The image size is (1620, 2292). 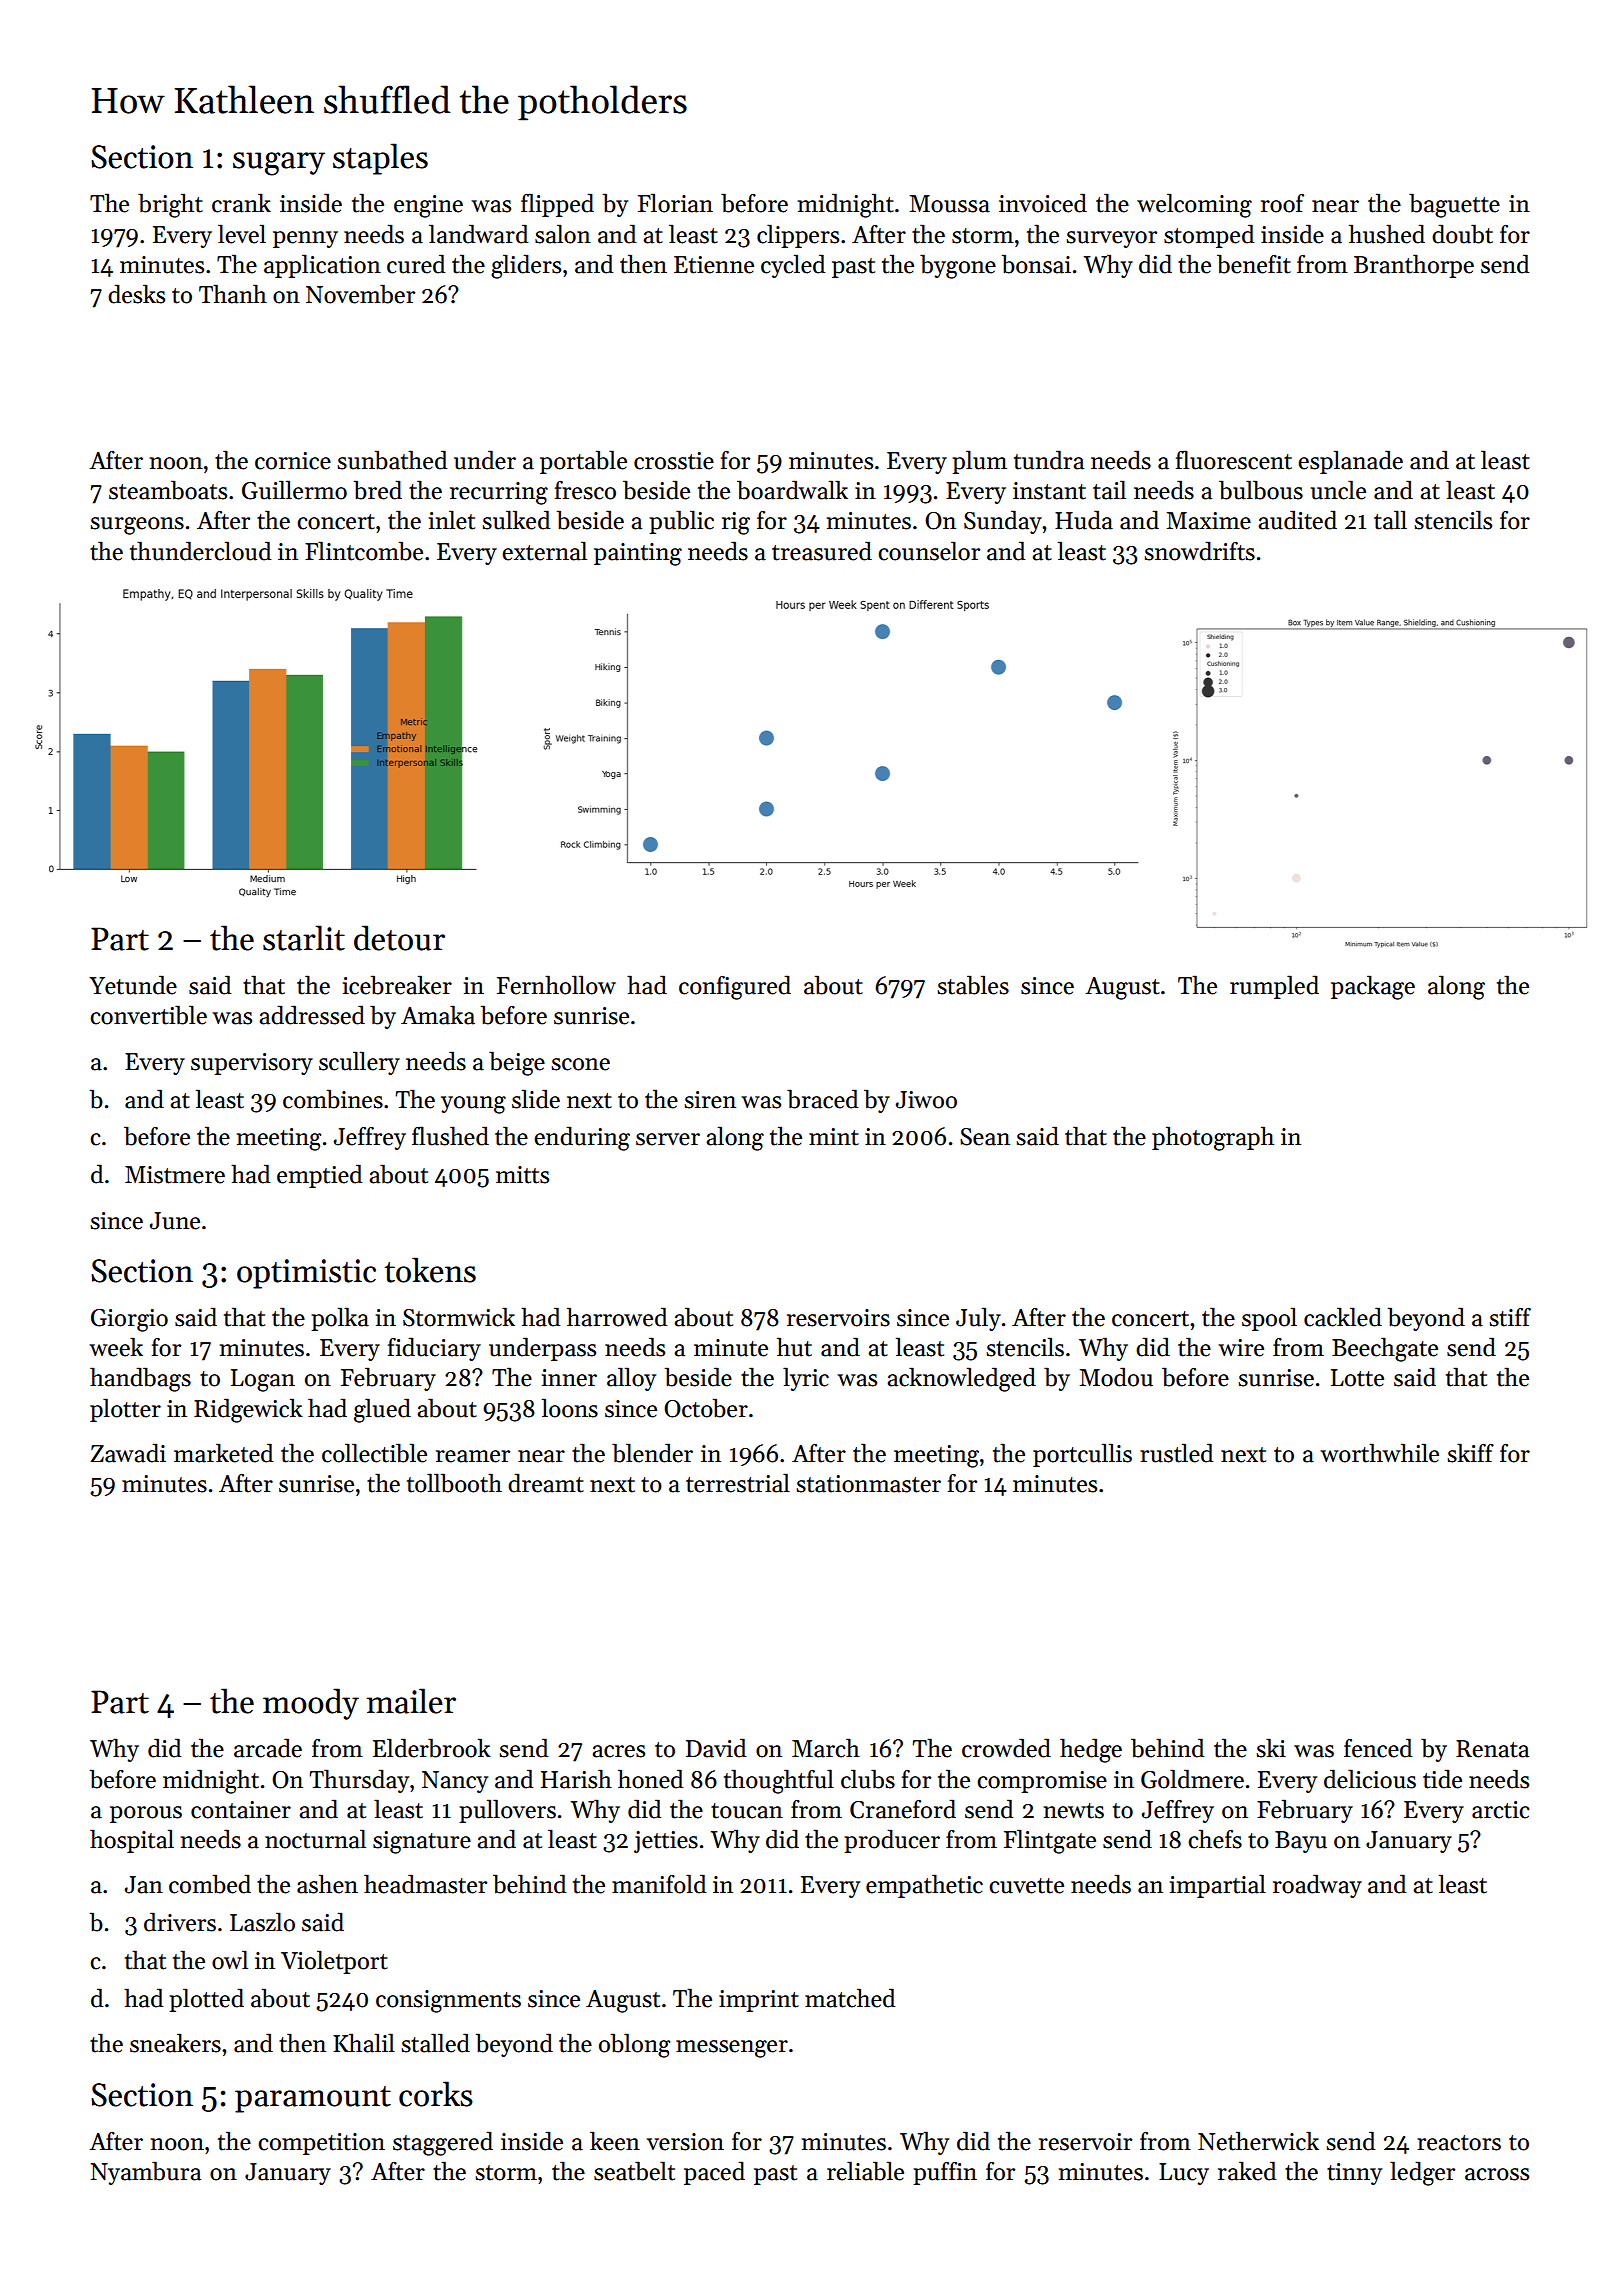 What do you see at coordinates (961, 1379) in the document?
I see `acknowledged` at bounding box center [961, 1379].
